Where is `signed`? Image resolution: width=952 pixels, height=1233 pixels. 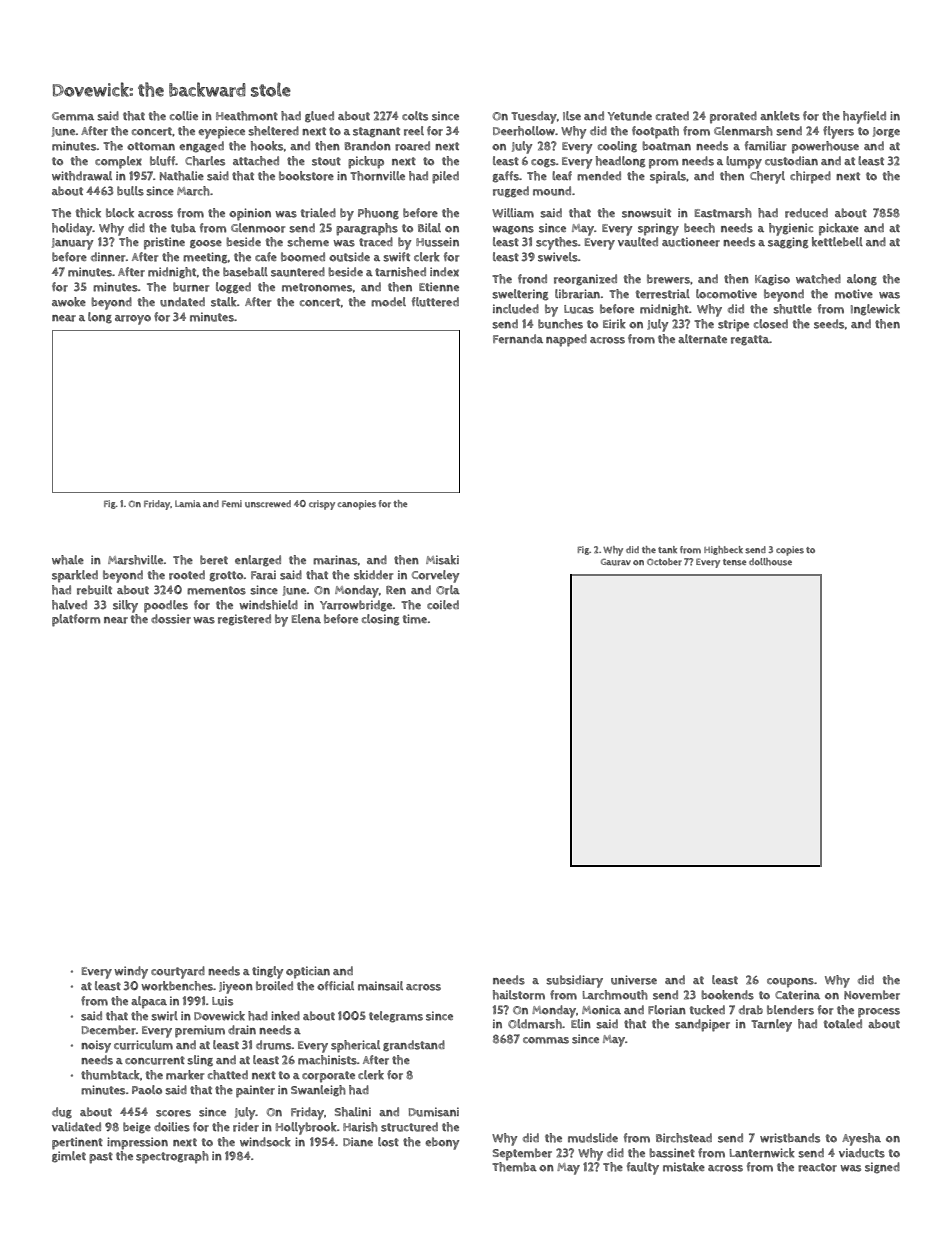 signed is located at coordinates (882, 1168).
